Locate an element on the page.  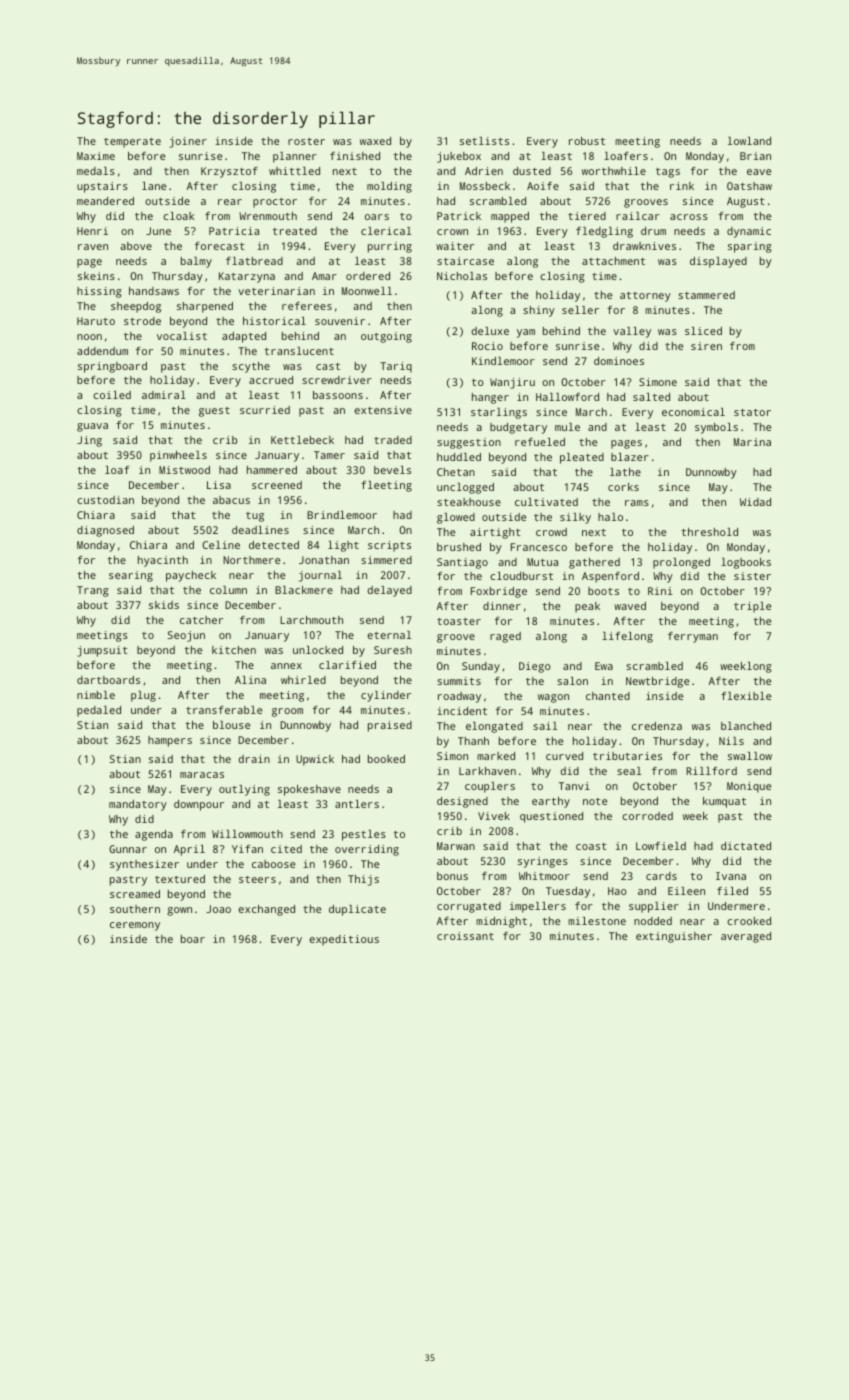
paycheck is located at coordinates (191, 576).
